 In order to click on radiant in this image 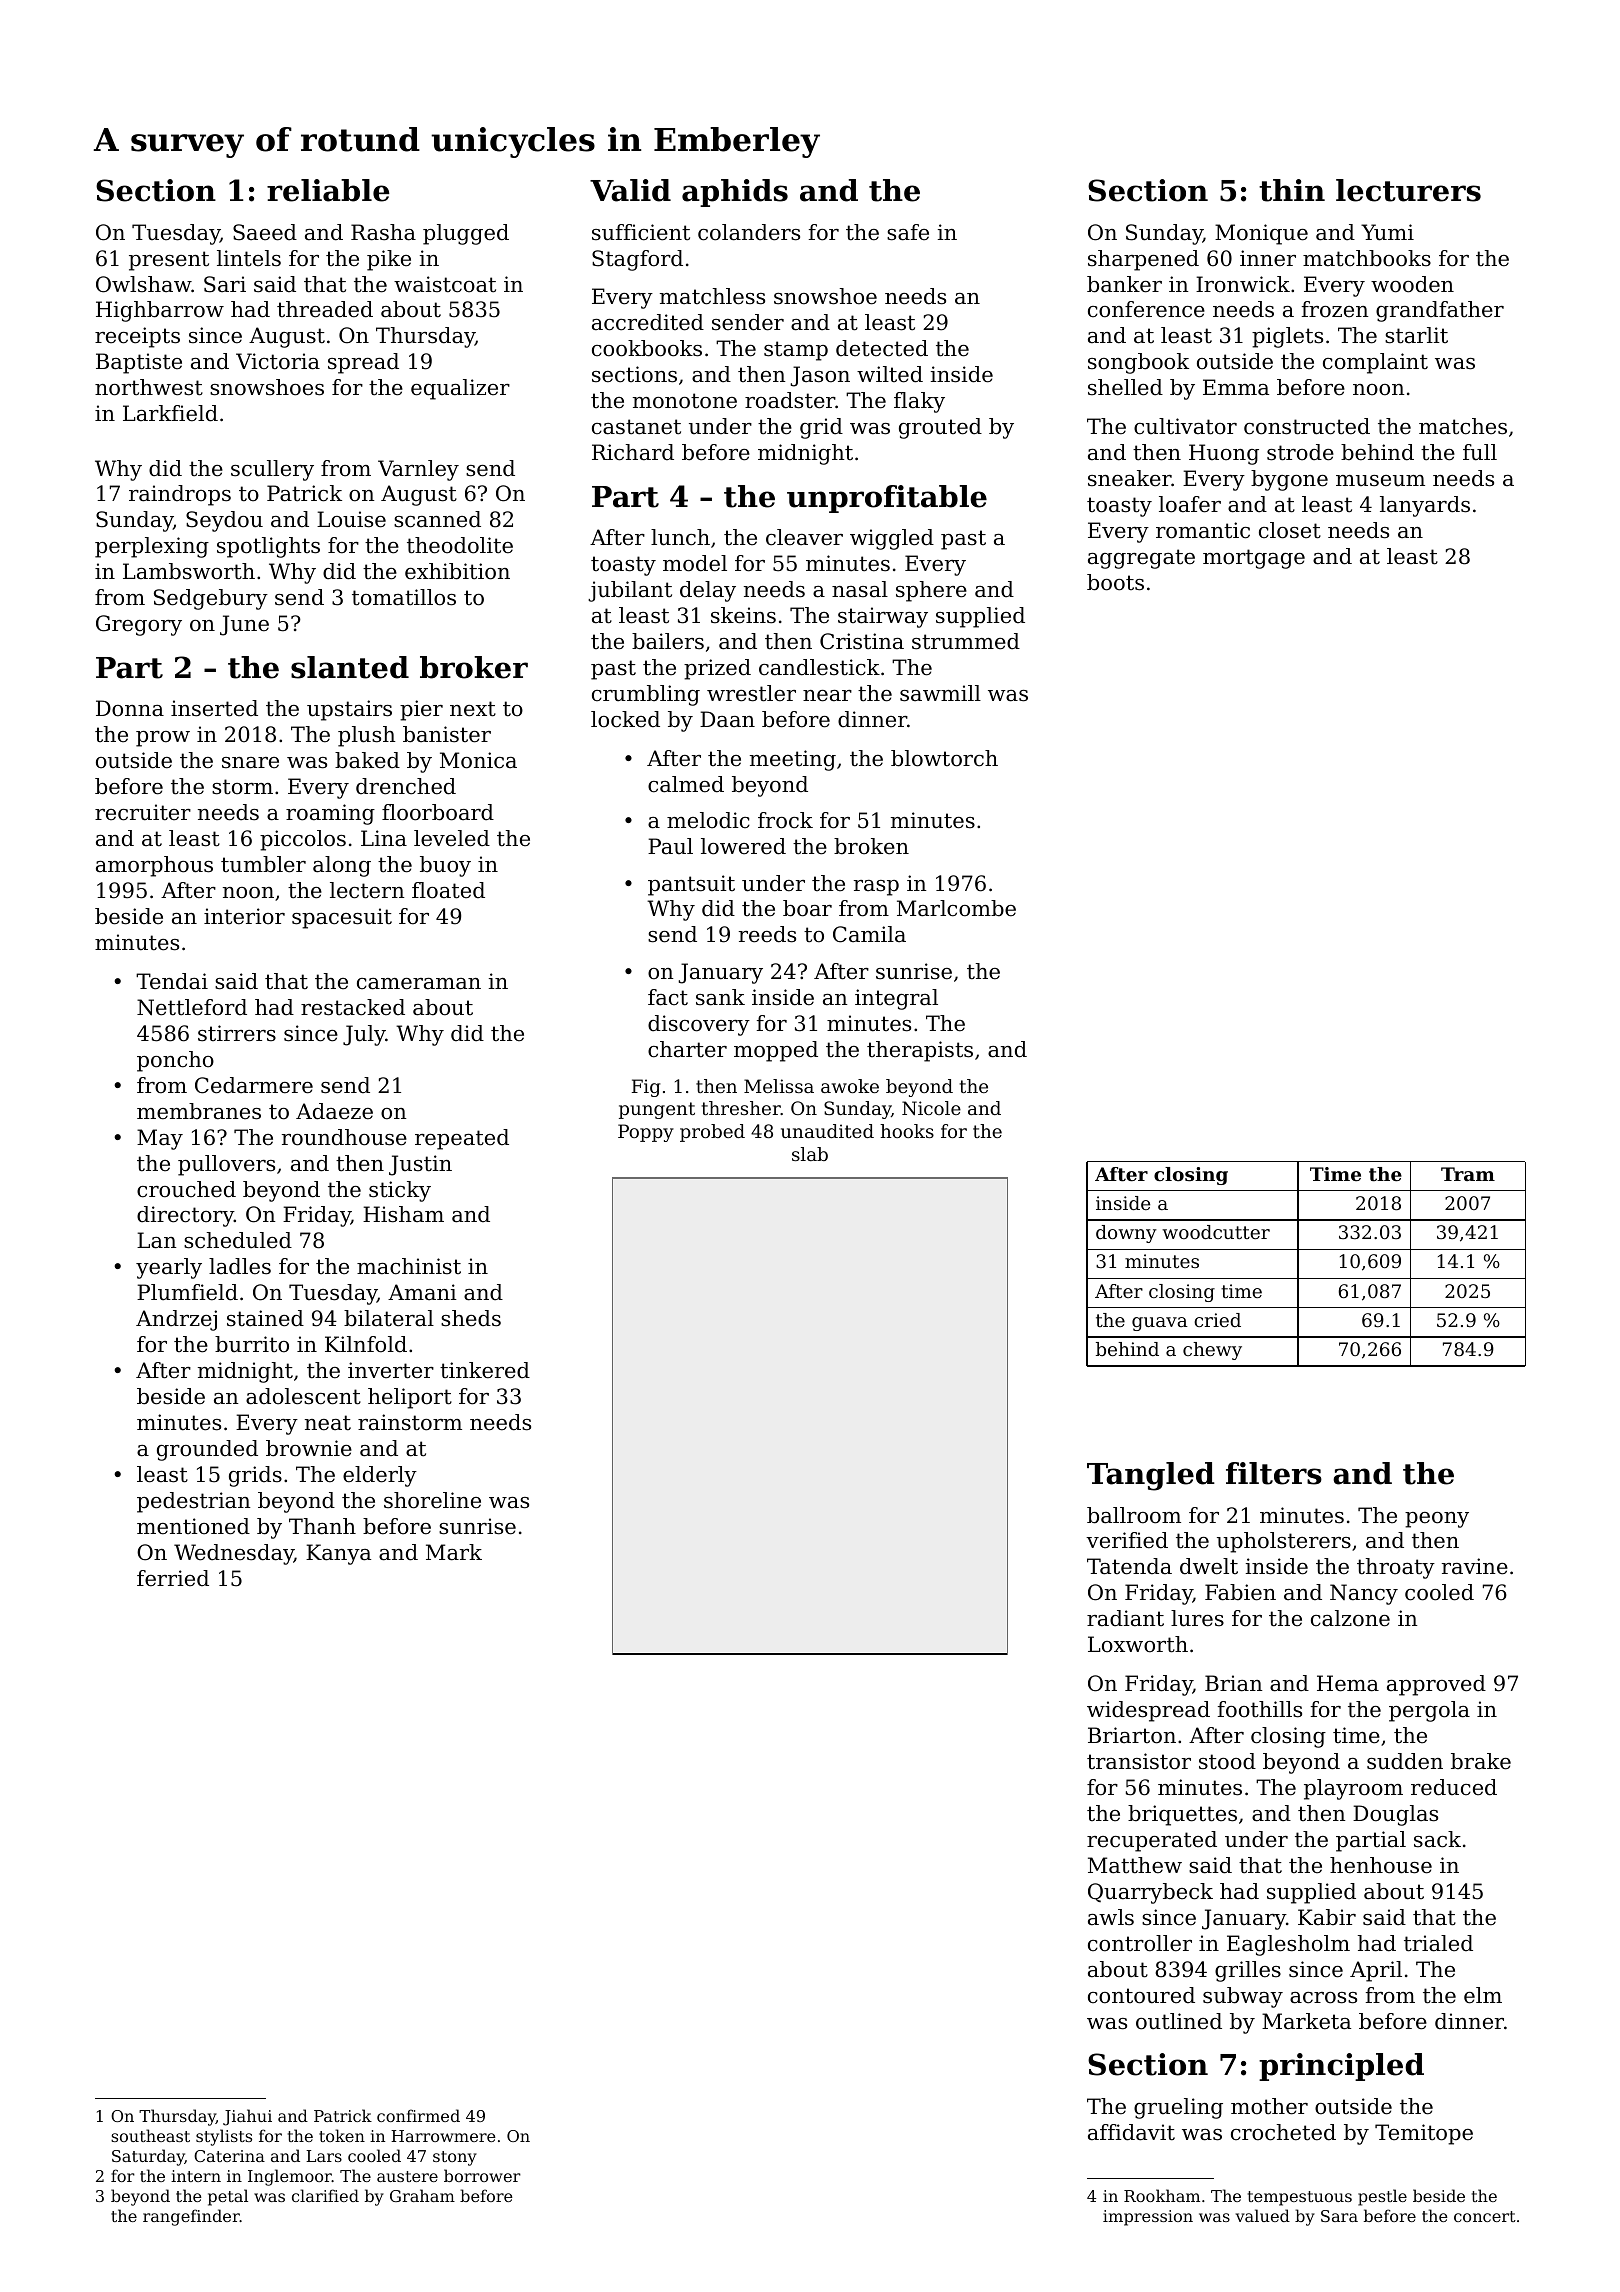, I will do `click(1125, 1618)`.
